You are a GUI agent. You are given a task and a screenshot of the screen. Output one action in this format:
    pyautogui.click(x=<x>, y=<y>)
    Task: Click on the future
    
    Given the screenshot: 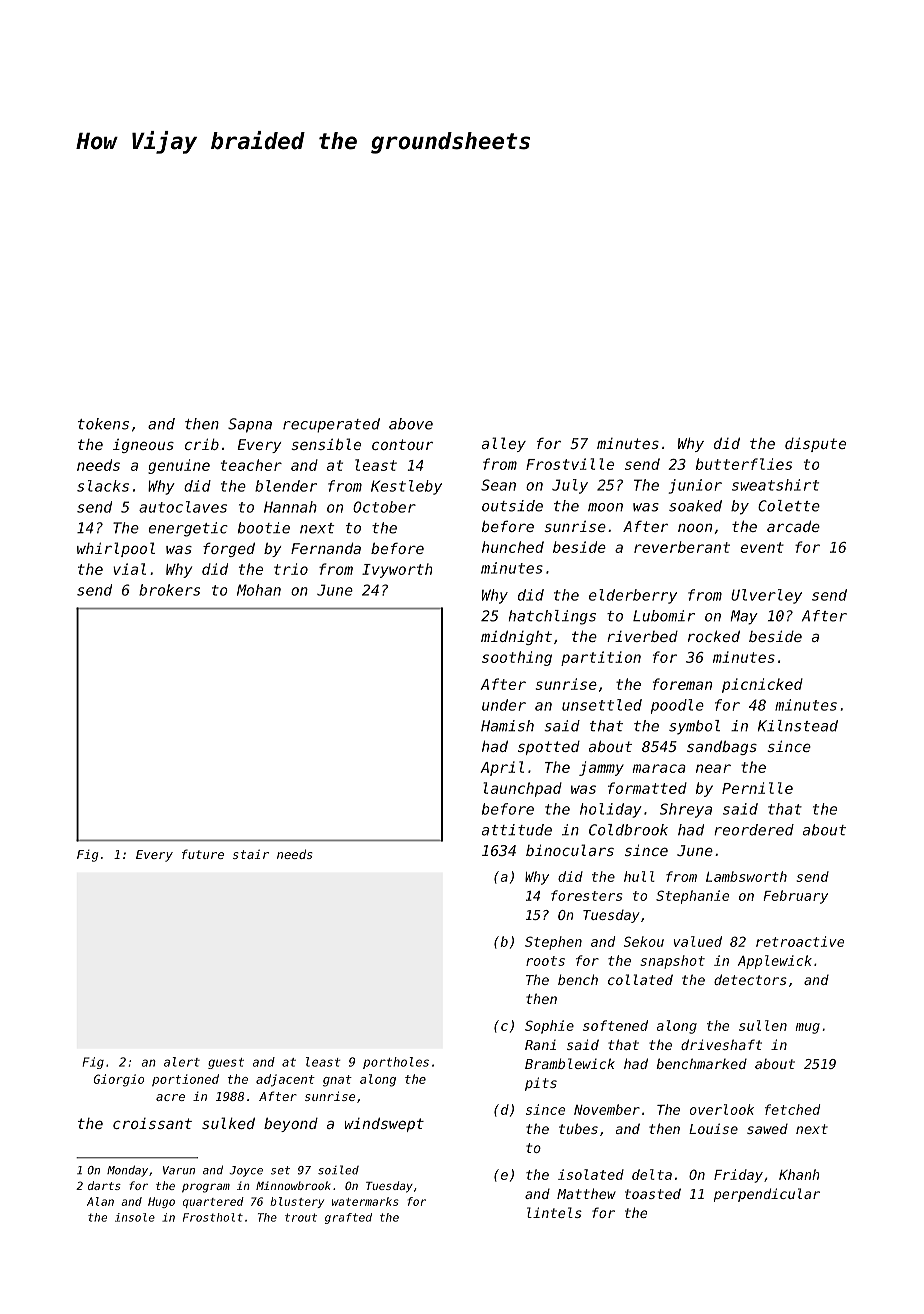 What is the action you would take?
    pyautogui.click(x=203, y=854)
